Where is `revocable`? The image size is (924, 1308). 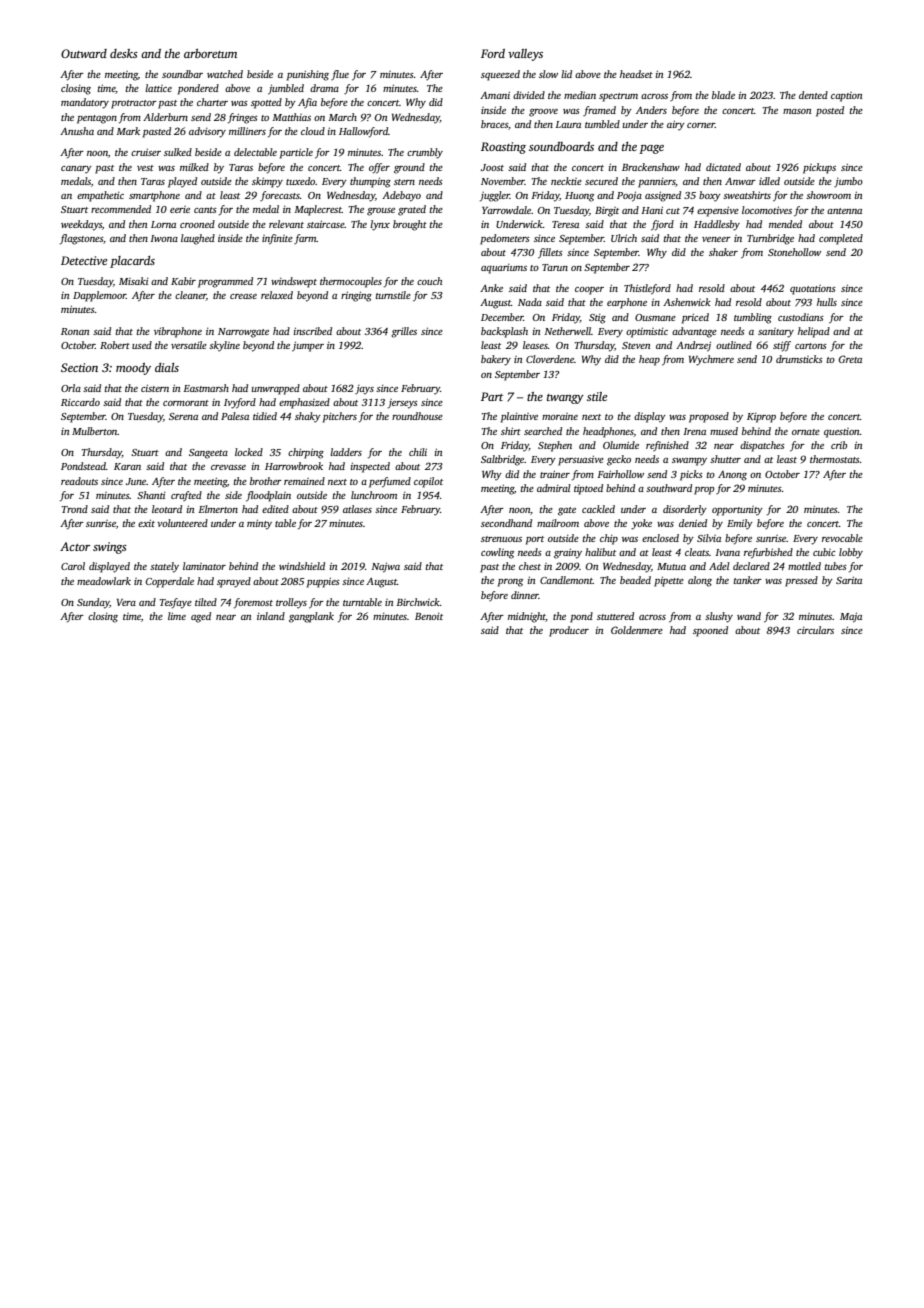 revocable is located at coordinates (842, 538).
